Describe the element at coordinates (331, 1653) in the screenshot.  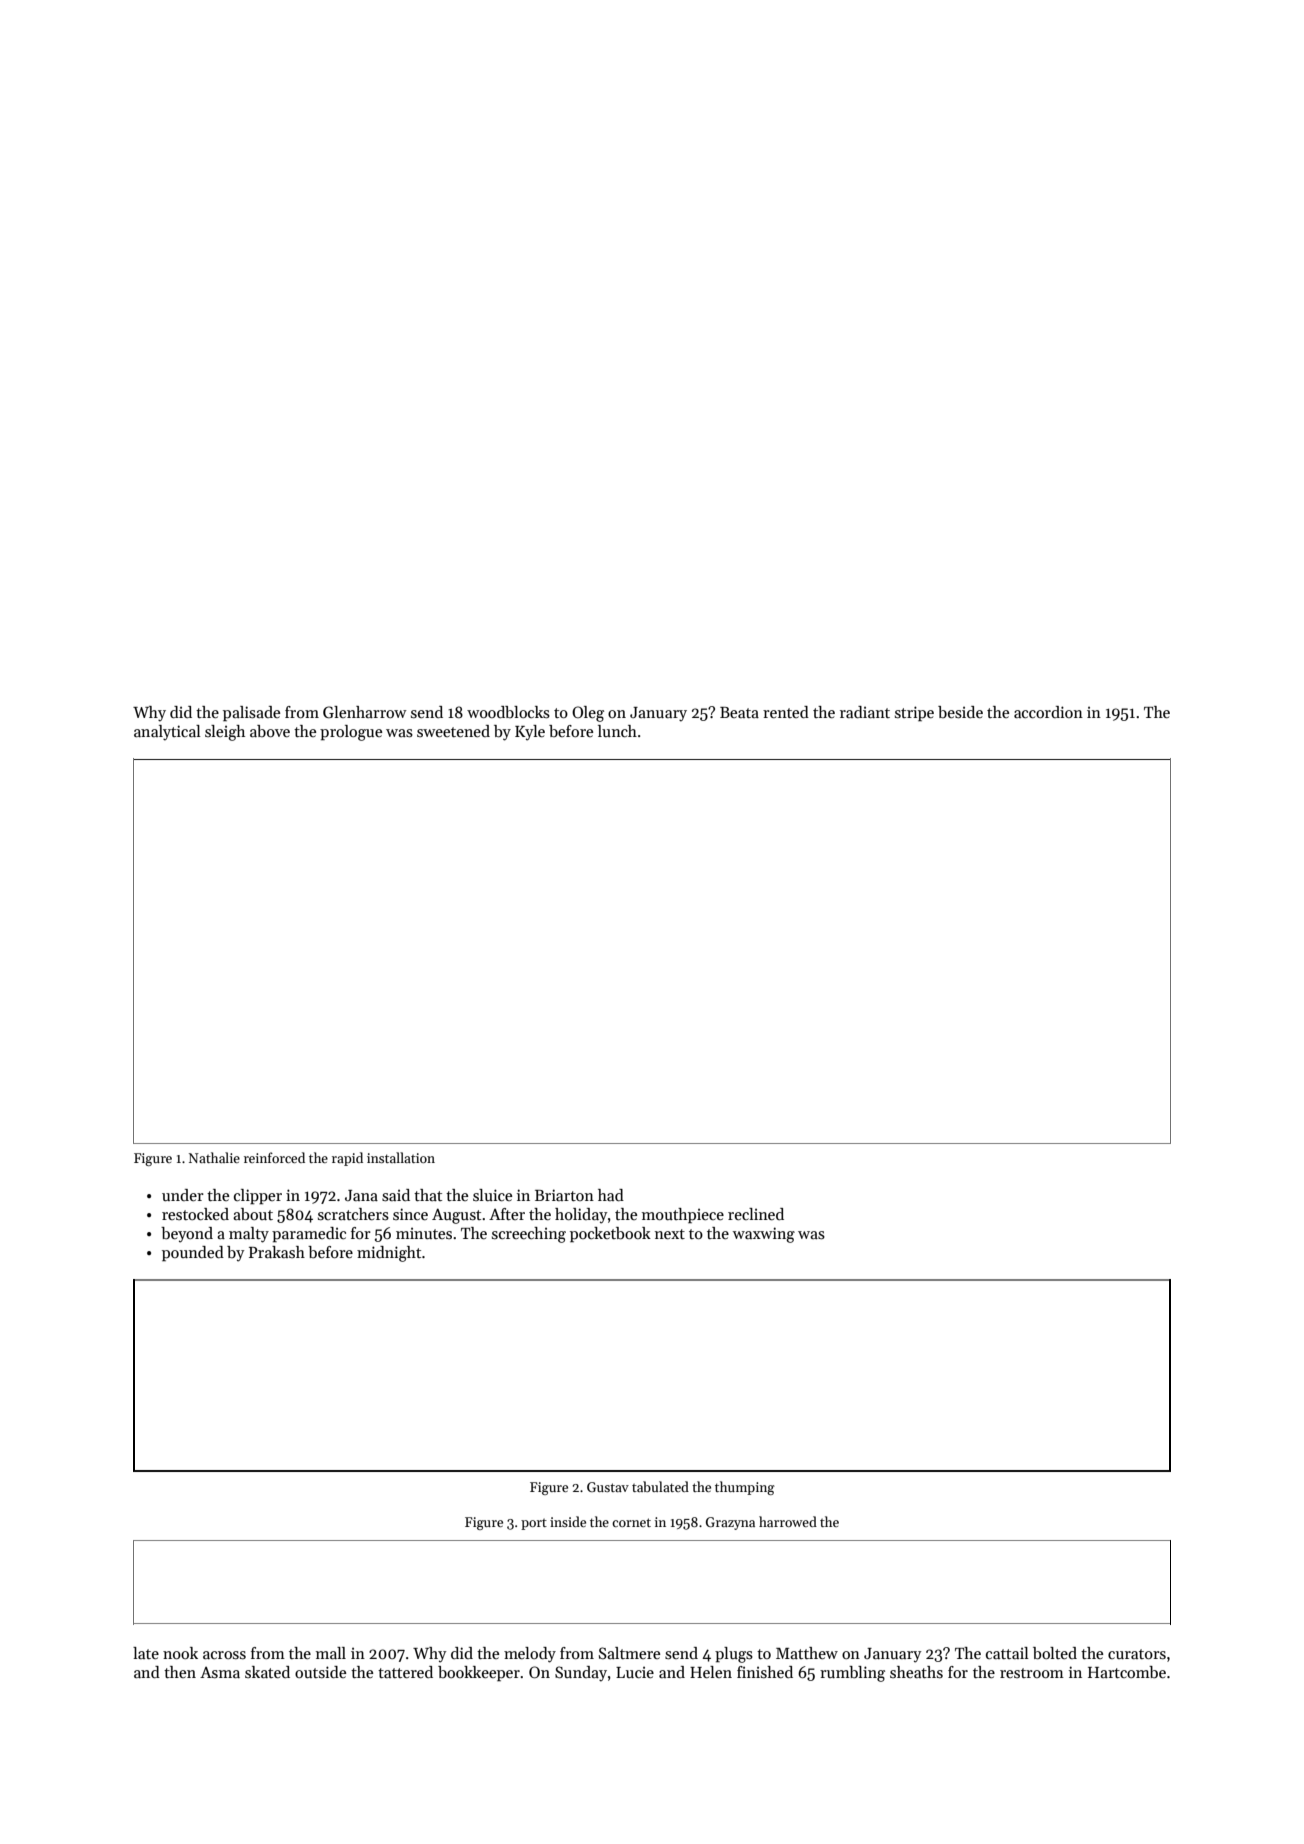
I see `mall` at that location.
